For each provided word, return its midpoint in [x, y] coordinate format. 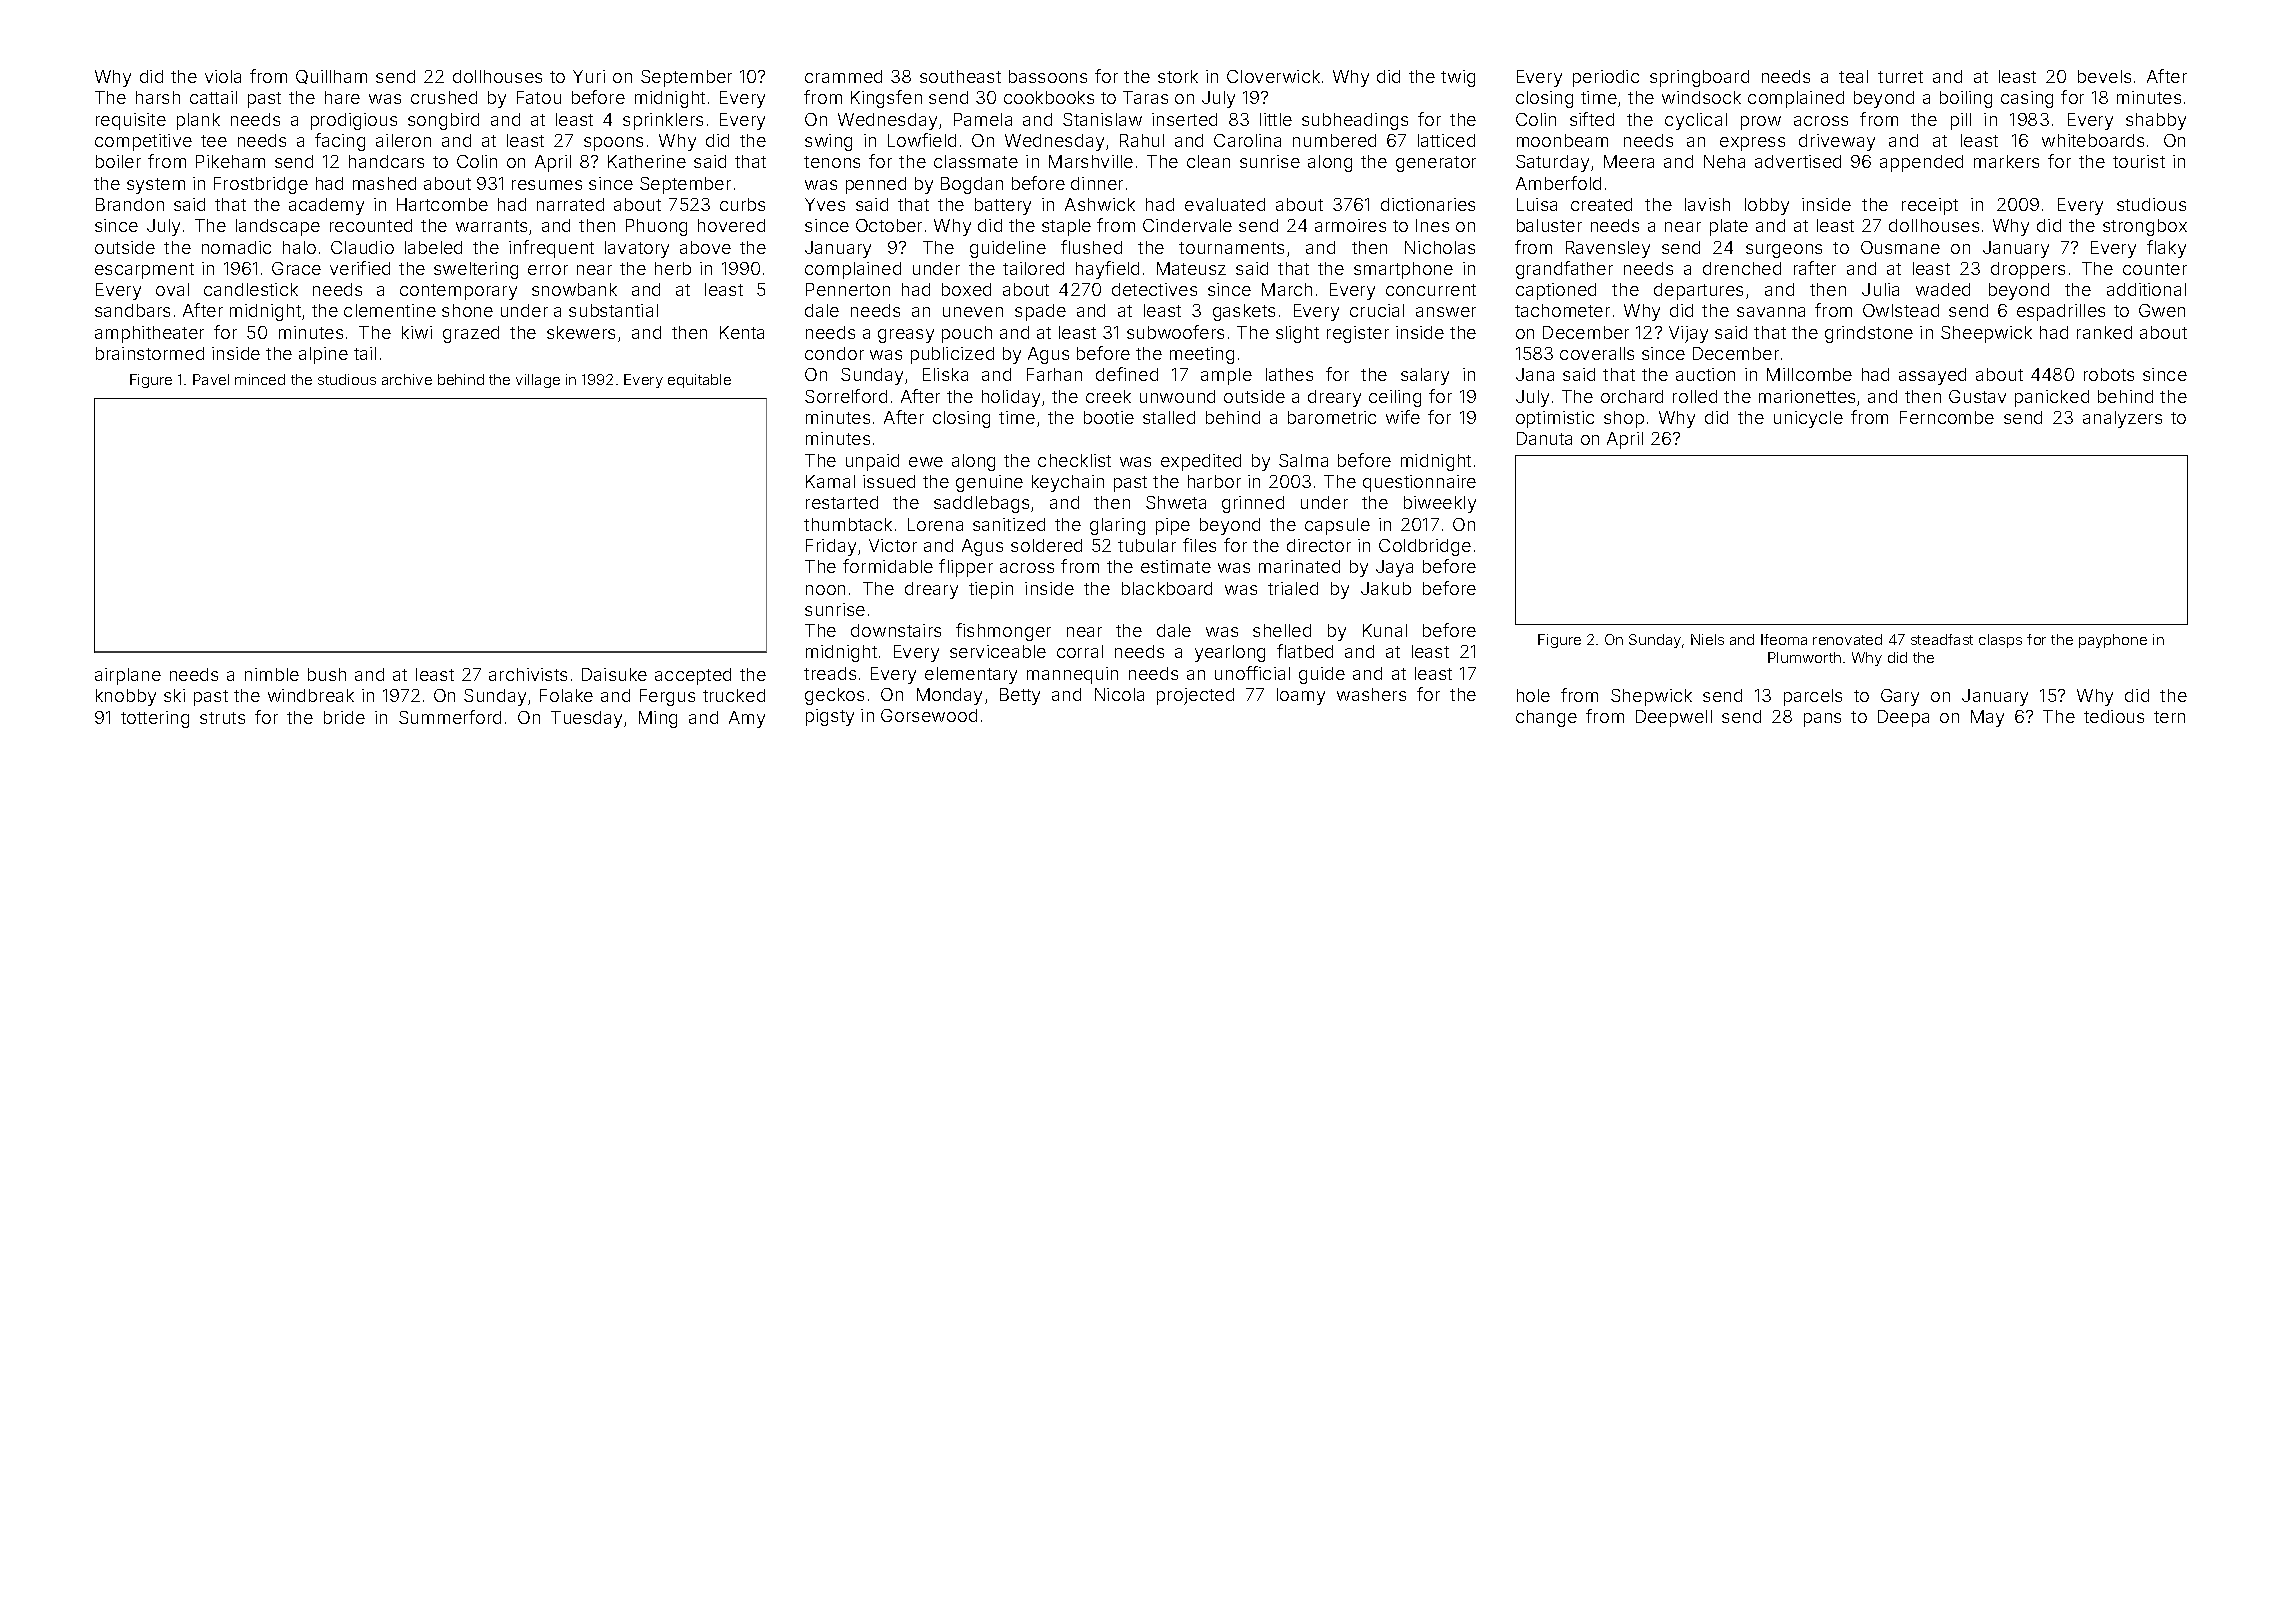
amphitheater [149, 334]
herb [673, 268]
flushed [1091, 247]
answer [1446, 312]
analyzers [2122, 419]
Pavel [211, 379]
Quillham [331, 77]
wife [1403, 417]
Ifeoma [1784, 639]
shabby [2156, 121]
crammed [843, 76]
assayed [1932, 376]
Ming [658, 719]
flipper [966, 568]
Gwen [2162, 310]
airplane [128, 676]
